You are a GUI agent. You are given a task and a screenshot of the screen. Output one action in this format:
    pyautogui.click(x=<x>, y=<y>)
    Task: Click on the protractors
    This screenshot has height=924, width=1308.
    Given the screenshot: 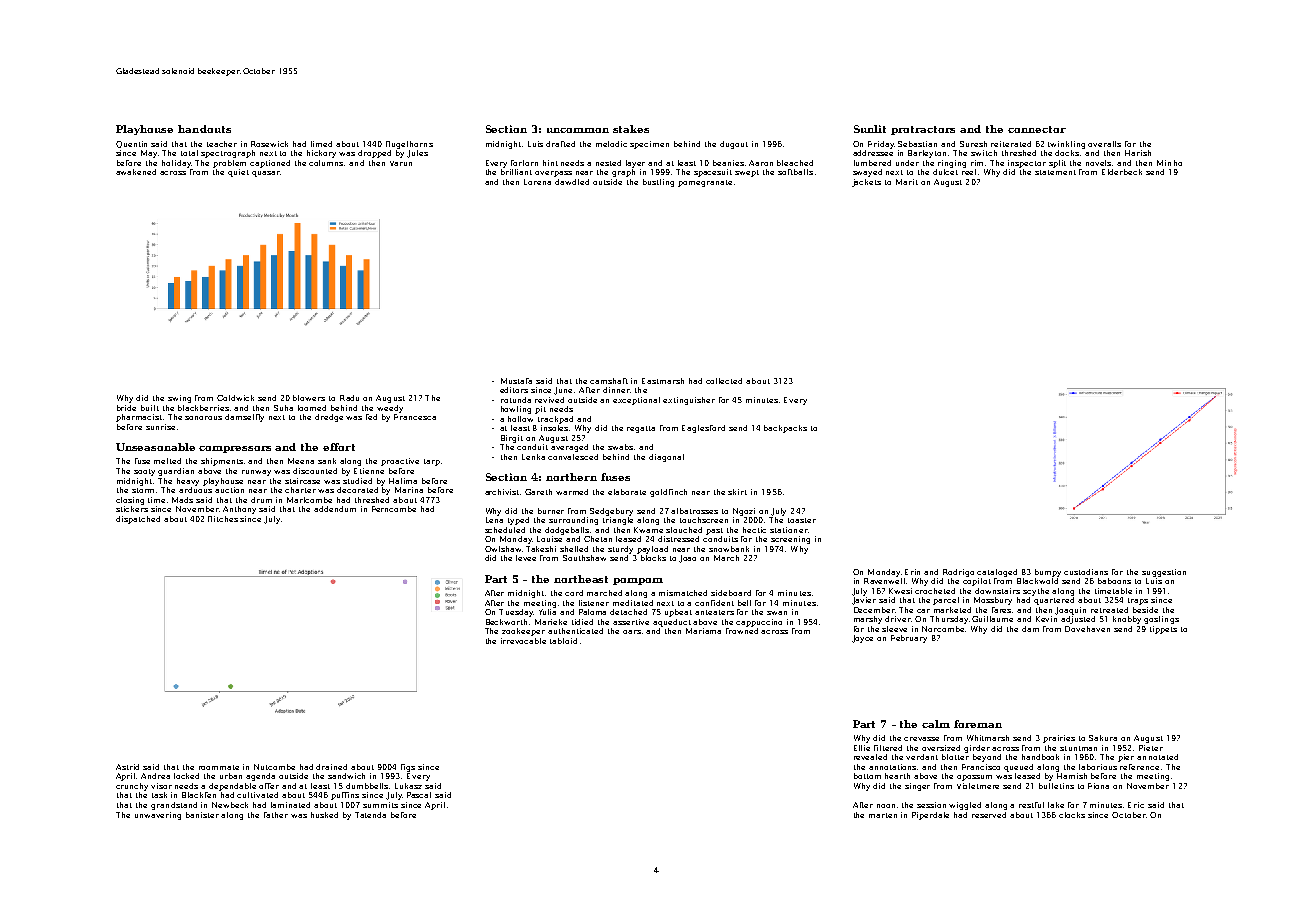 What is the action you would take?
    pyautogui.click(x=923, y=130)
